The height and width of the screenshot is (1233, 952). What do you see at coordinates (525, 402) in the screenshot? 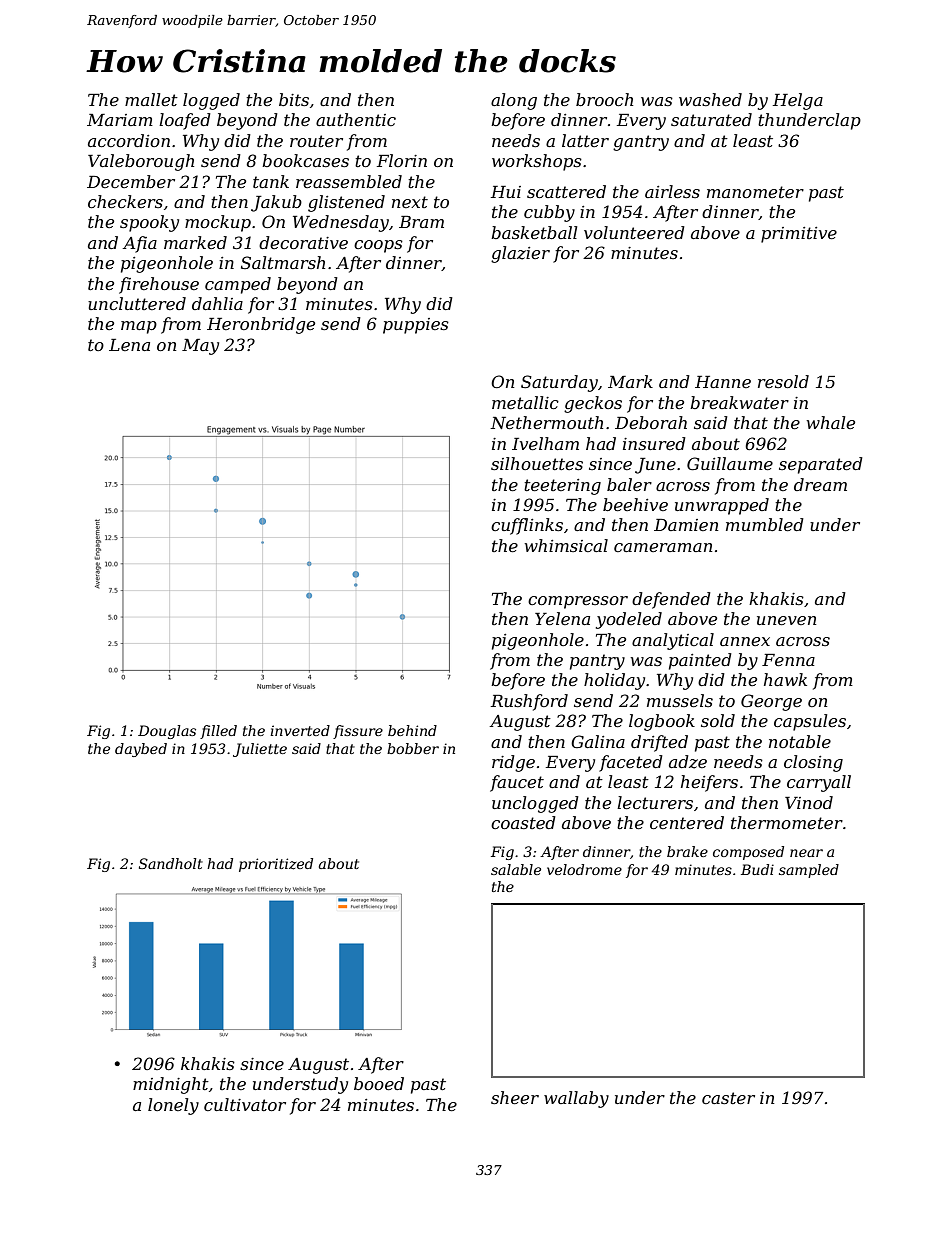
I see `metallic` at bounding box center [525, 402].
